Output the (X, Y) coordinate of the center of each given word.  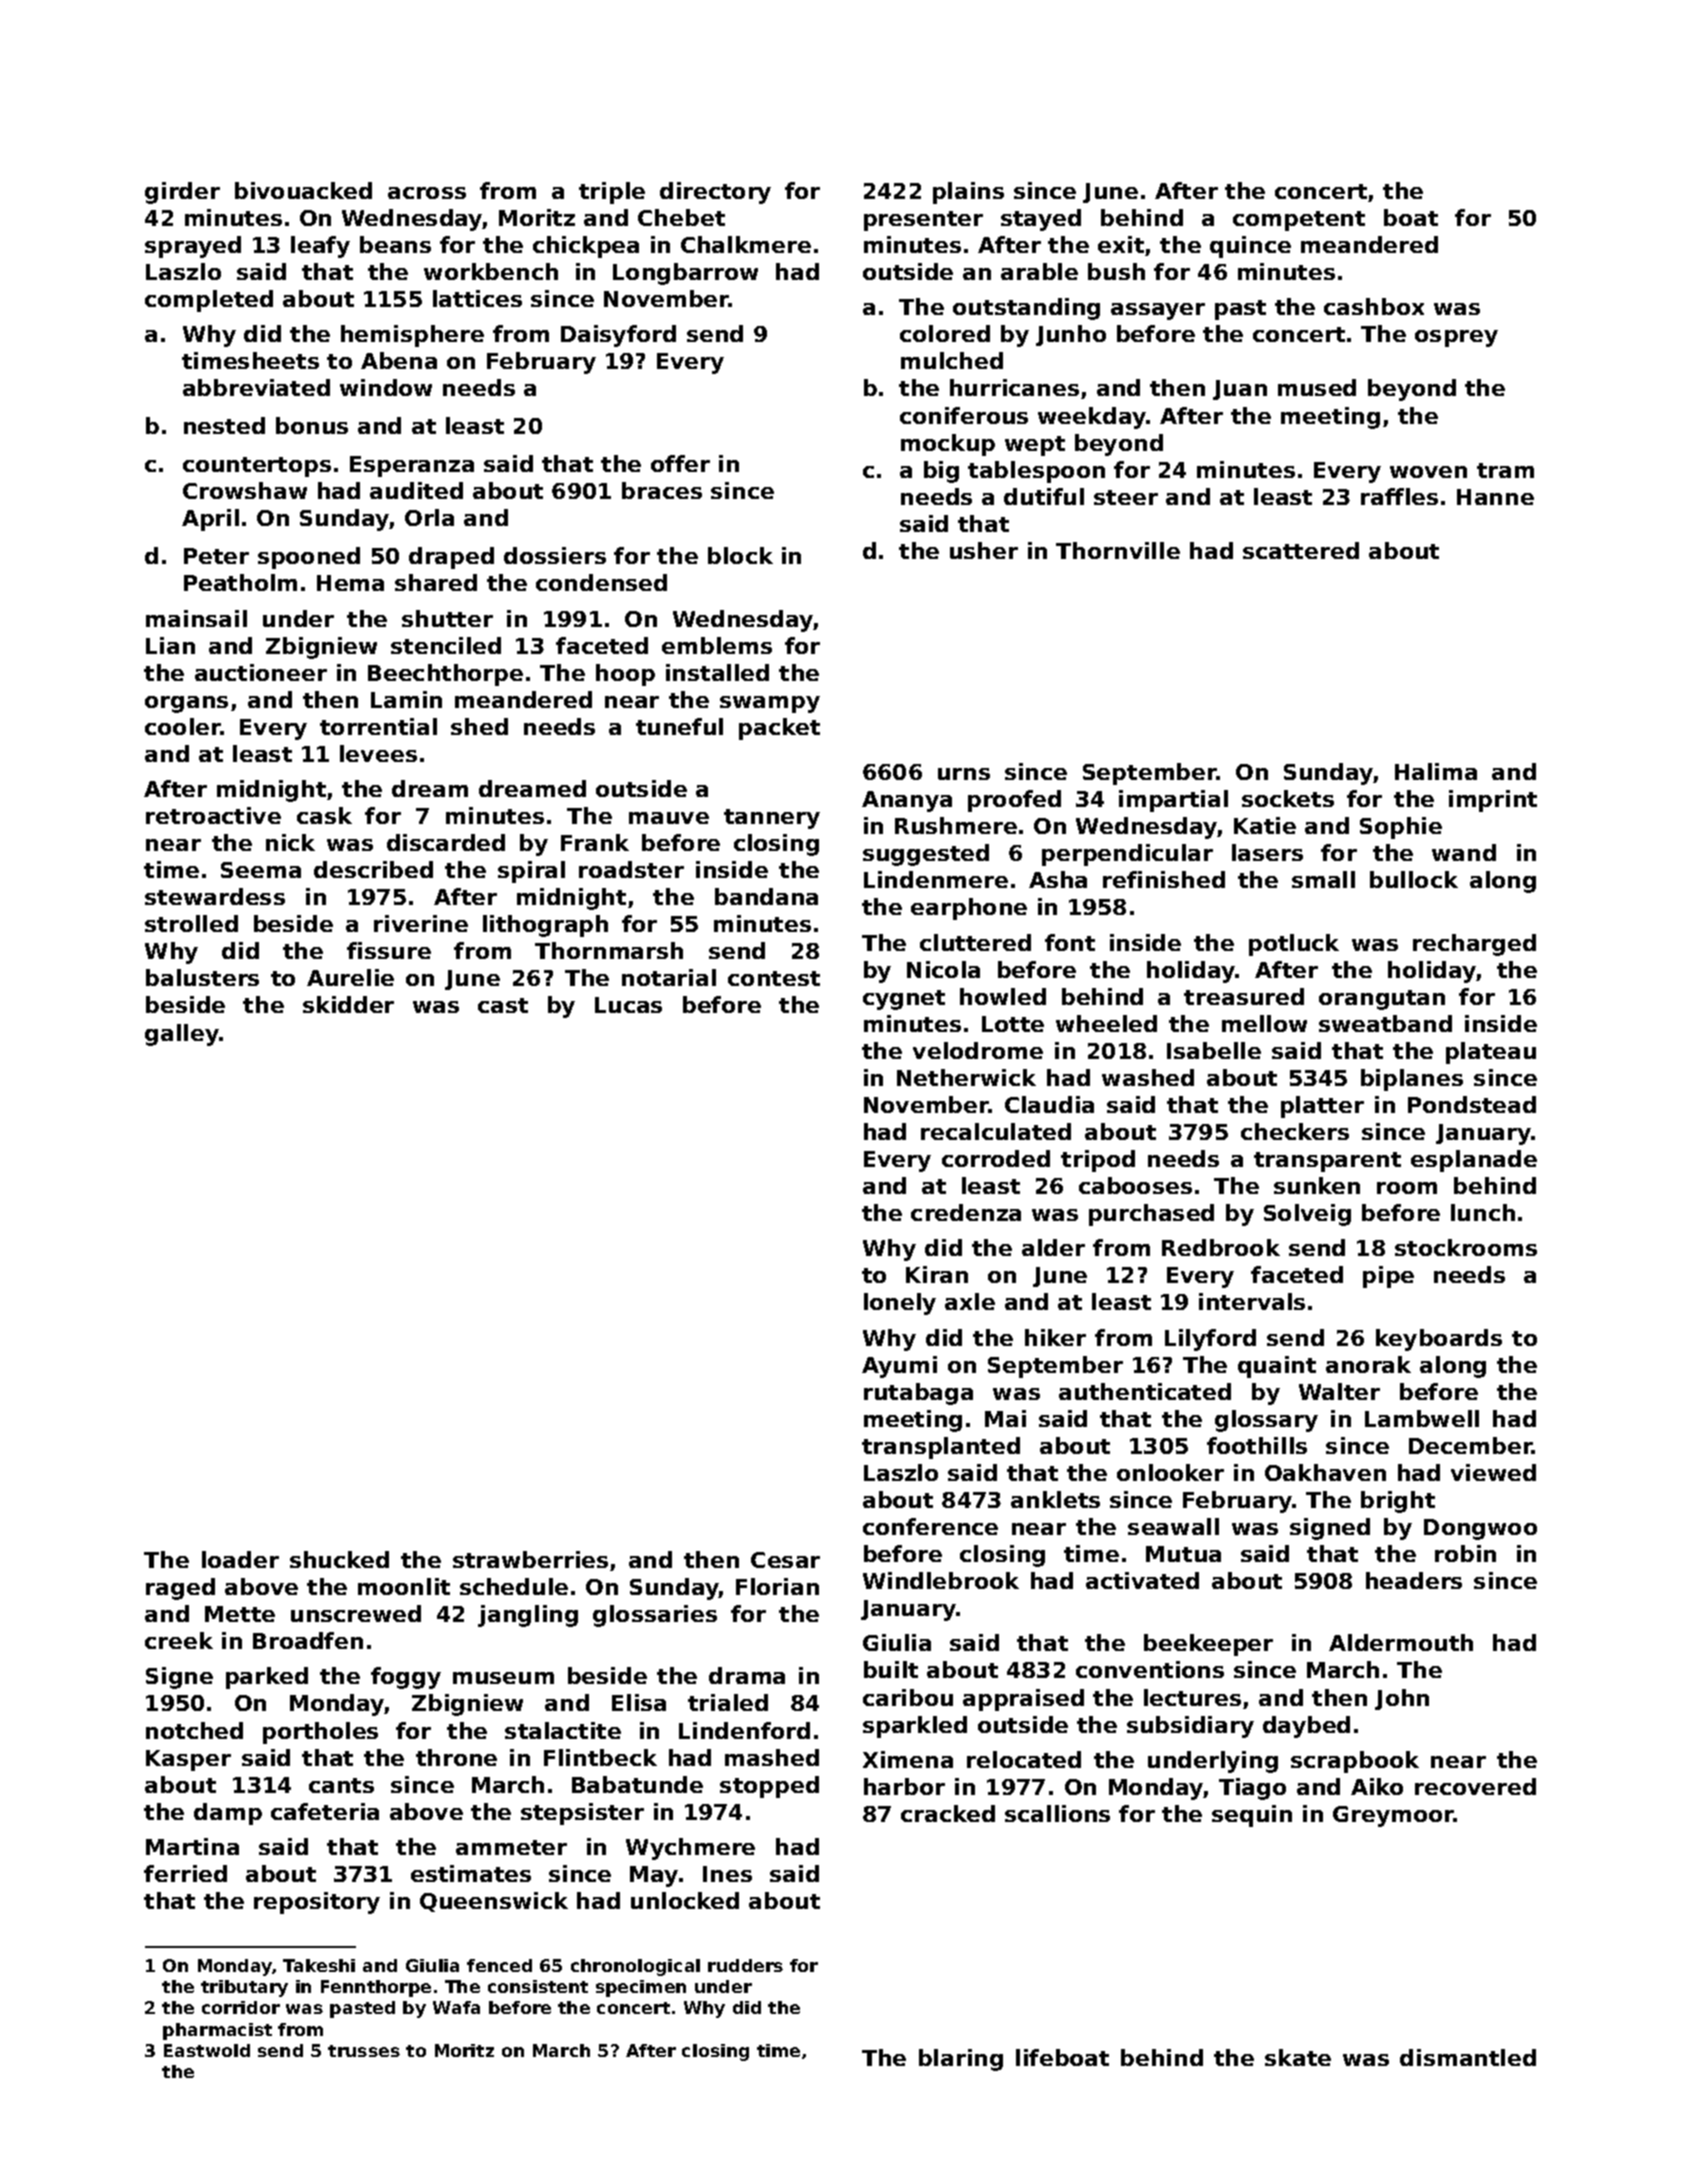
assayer (1158, 311)
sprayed (193, 247)
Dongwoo (1480, 1529)
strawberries (530, 1559)
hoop (625, 675)
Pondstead (1472, 1104)
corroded (996, 1158)
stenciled (446, 645)
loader (240, 1559)
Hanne (1495, 497)
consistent (538, 1986)
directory (715, 193)
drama (747, 1675)
